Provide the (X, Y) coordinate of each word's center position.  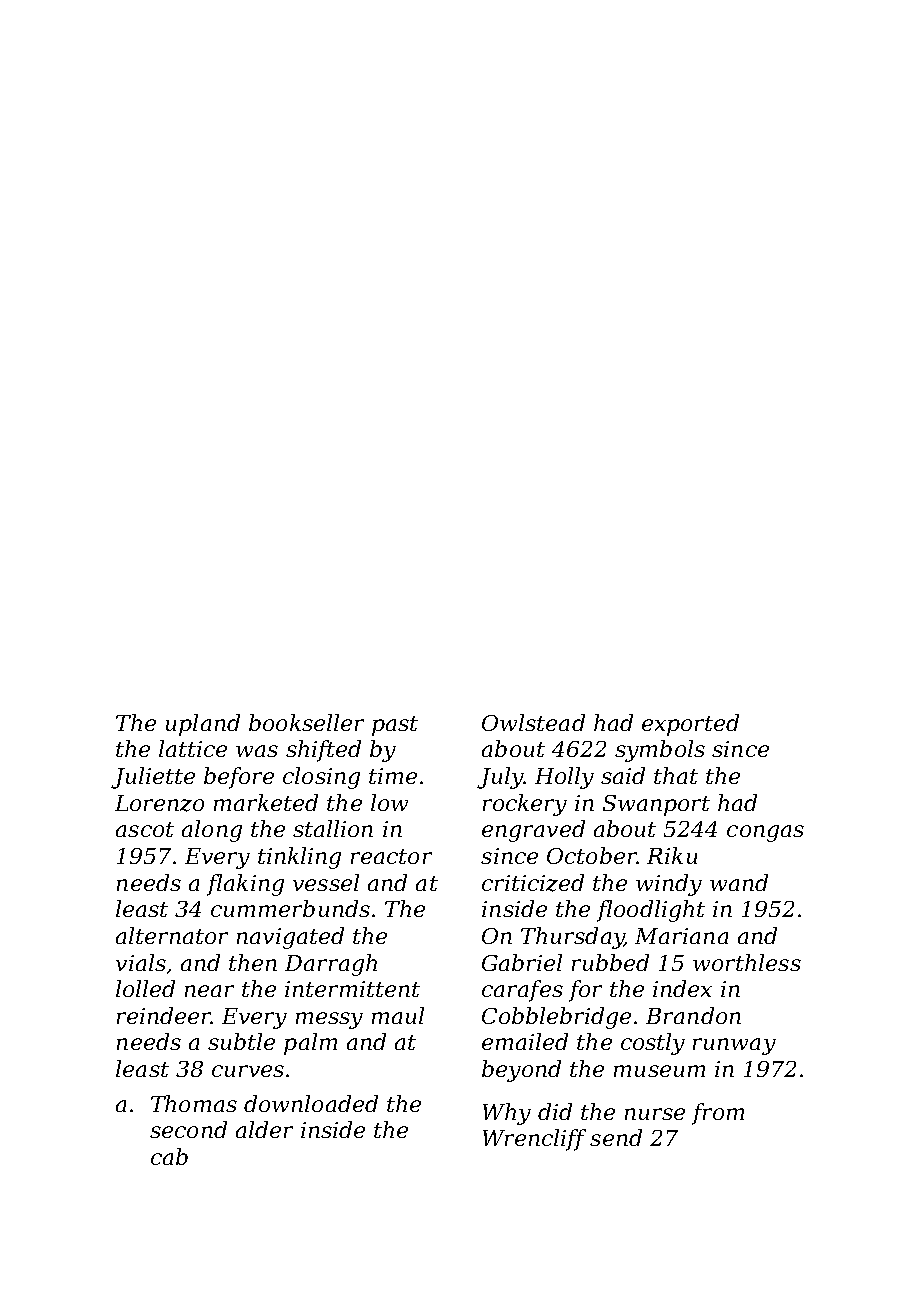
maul (398, 1015)
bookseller (306, 722)
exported (690, 725)
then (253, 962)
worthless (747, 962)
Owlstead (533, 722)
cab (169, 1156)
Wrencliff (534, 1140)
